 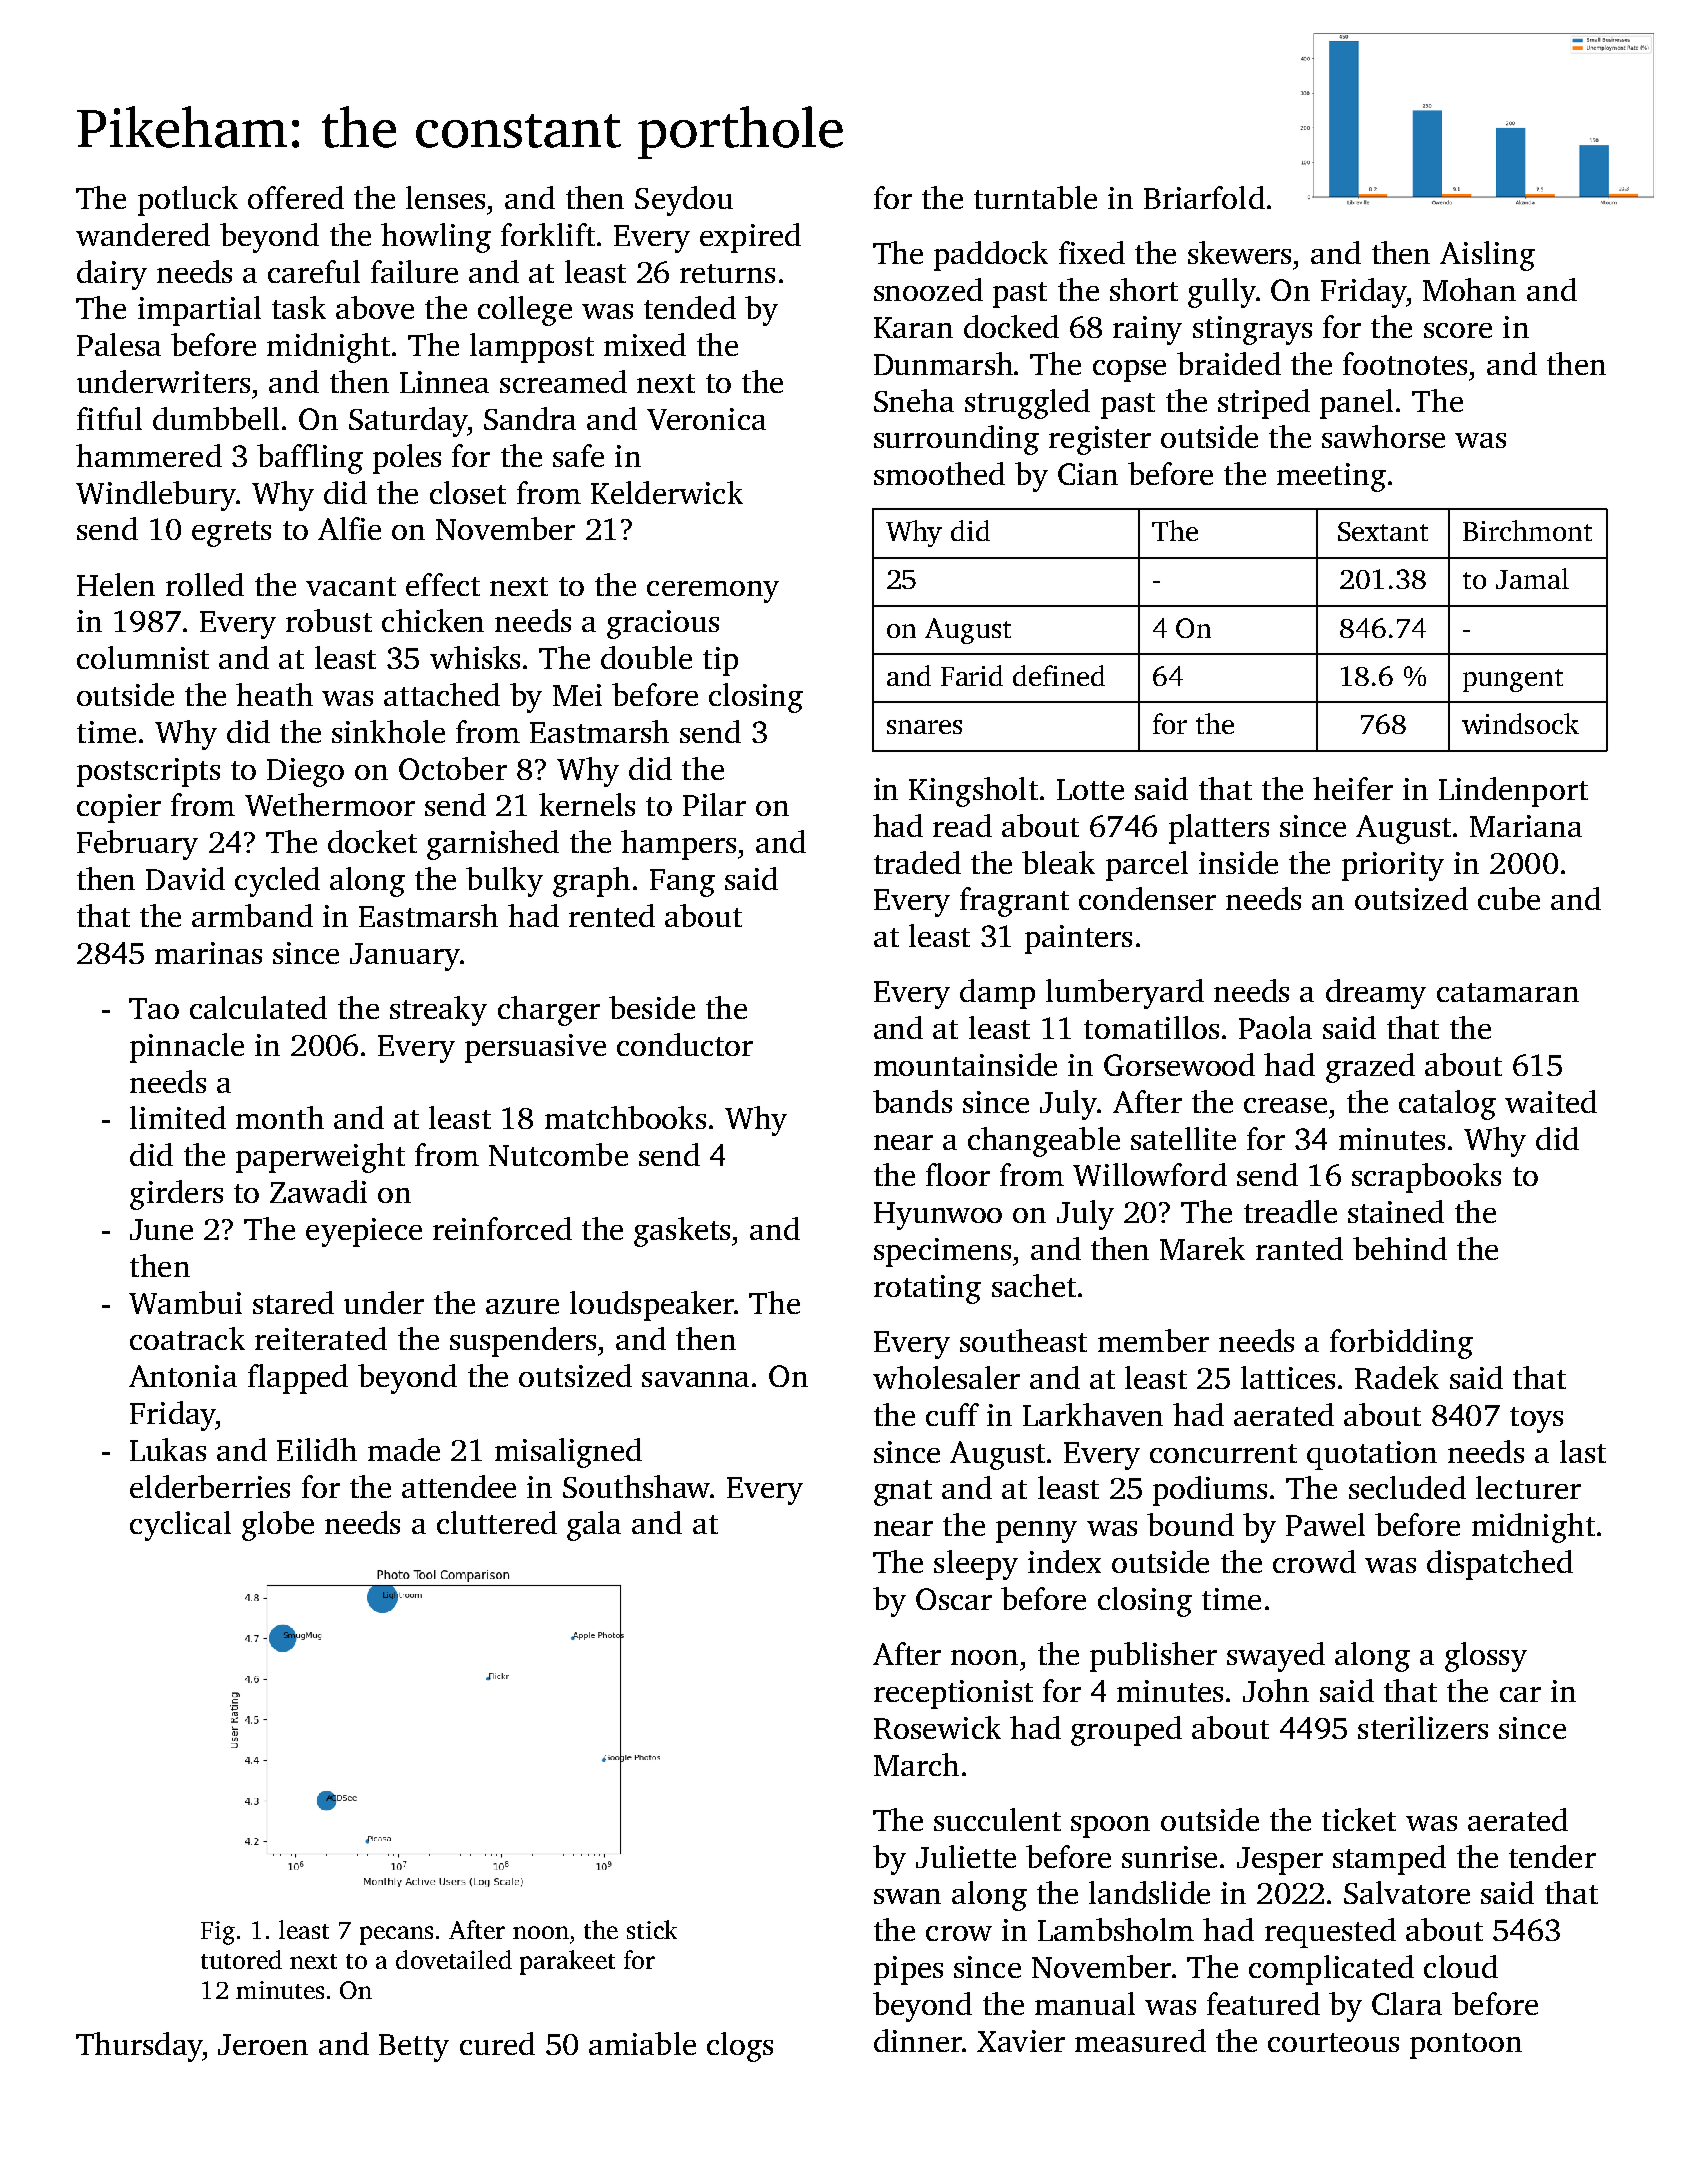 What do you see at coordinates (154, 1008) in the screenshot?
I see `Tao` at bounding box center [154, 1008].
